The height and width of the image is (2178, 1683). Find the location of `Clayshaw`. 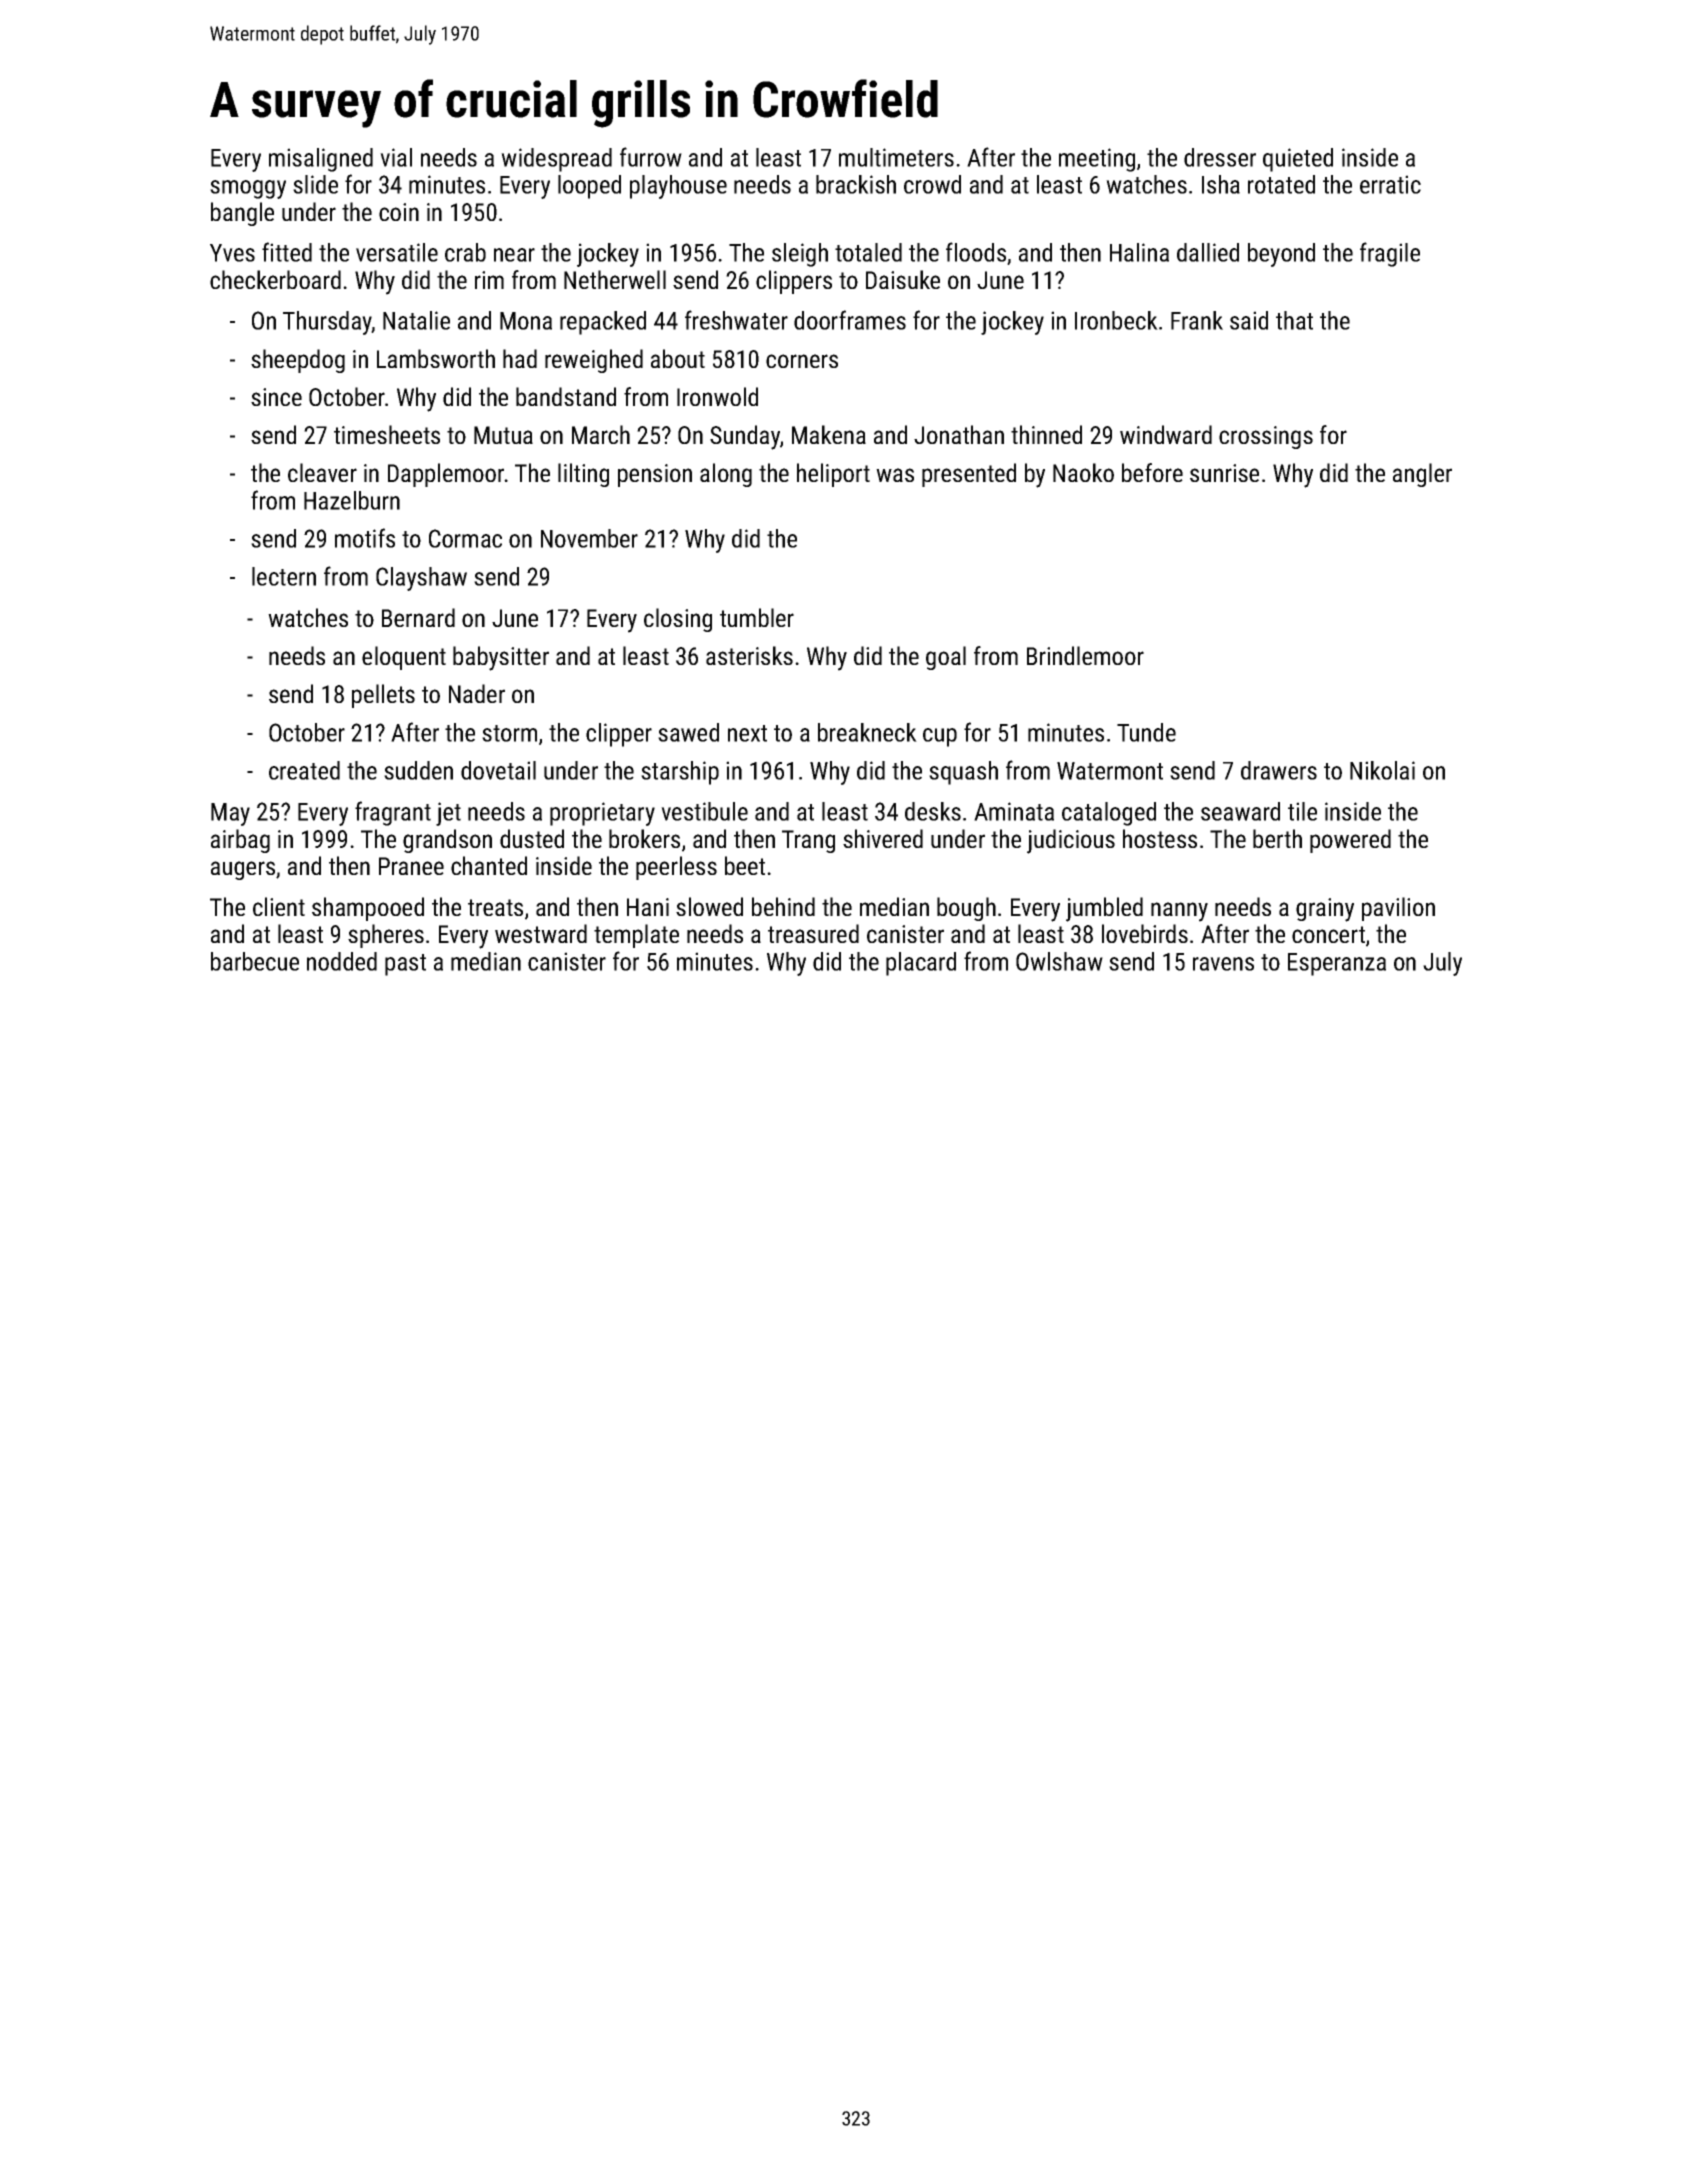

Clayshaw is located at coordinates (421, 579).
